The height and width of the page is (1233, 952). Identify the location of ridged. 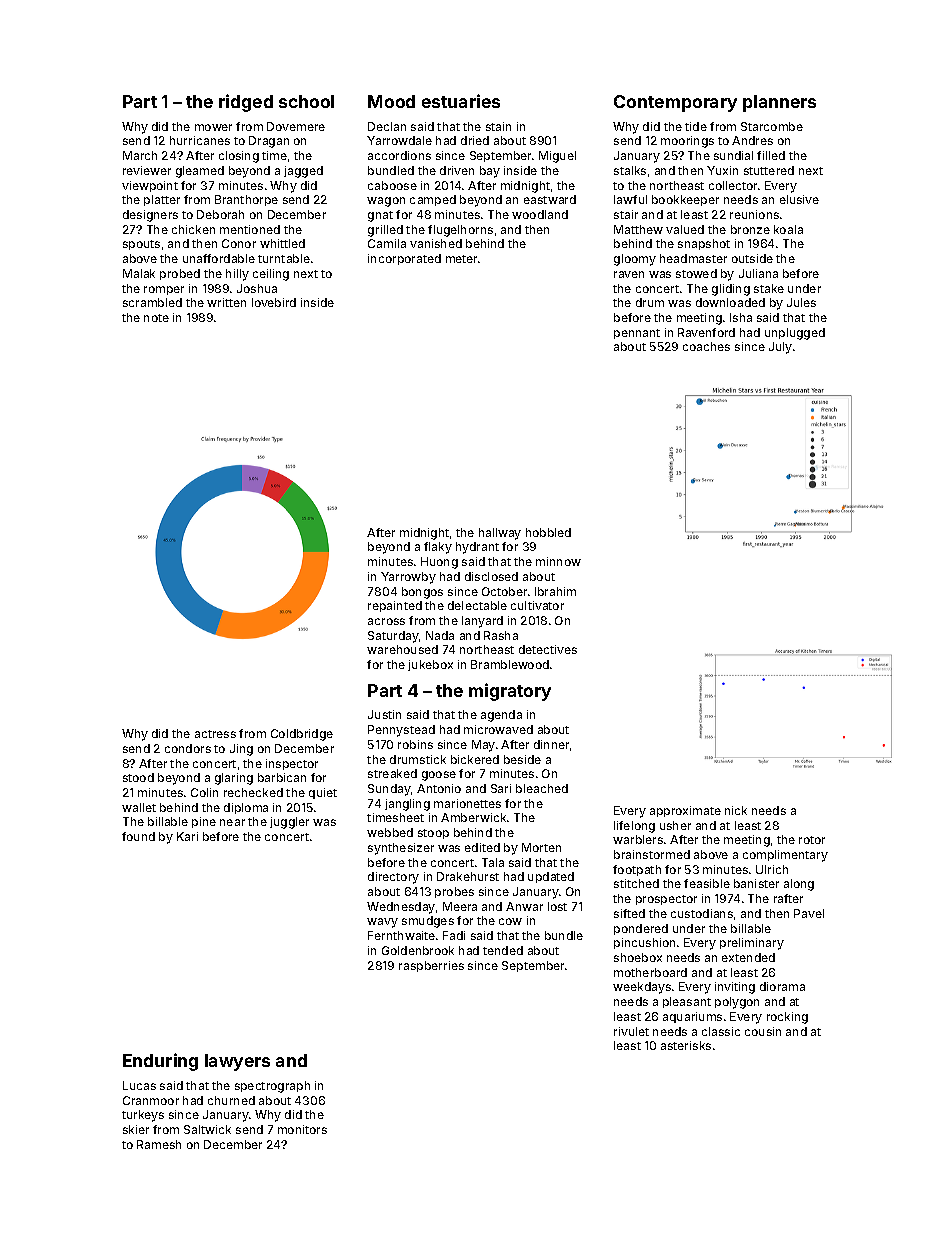
(246, 103).
